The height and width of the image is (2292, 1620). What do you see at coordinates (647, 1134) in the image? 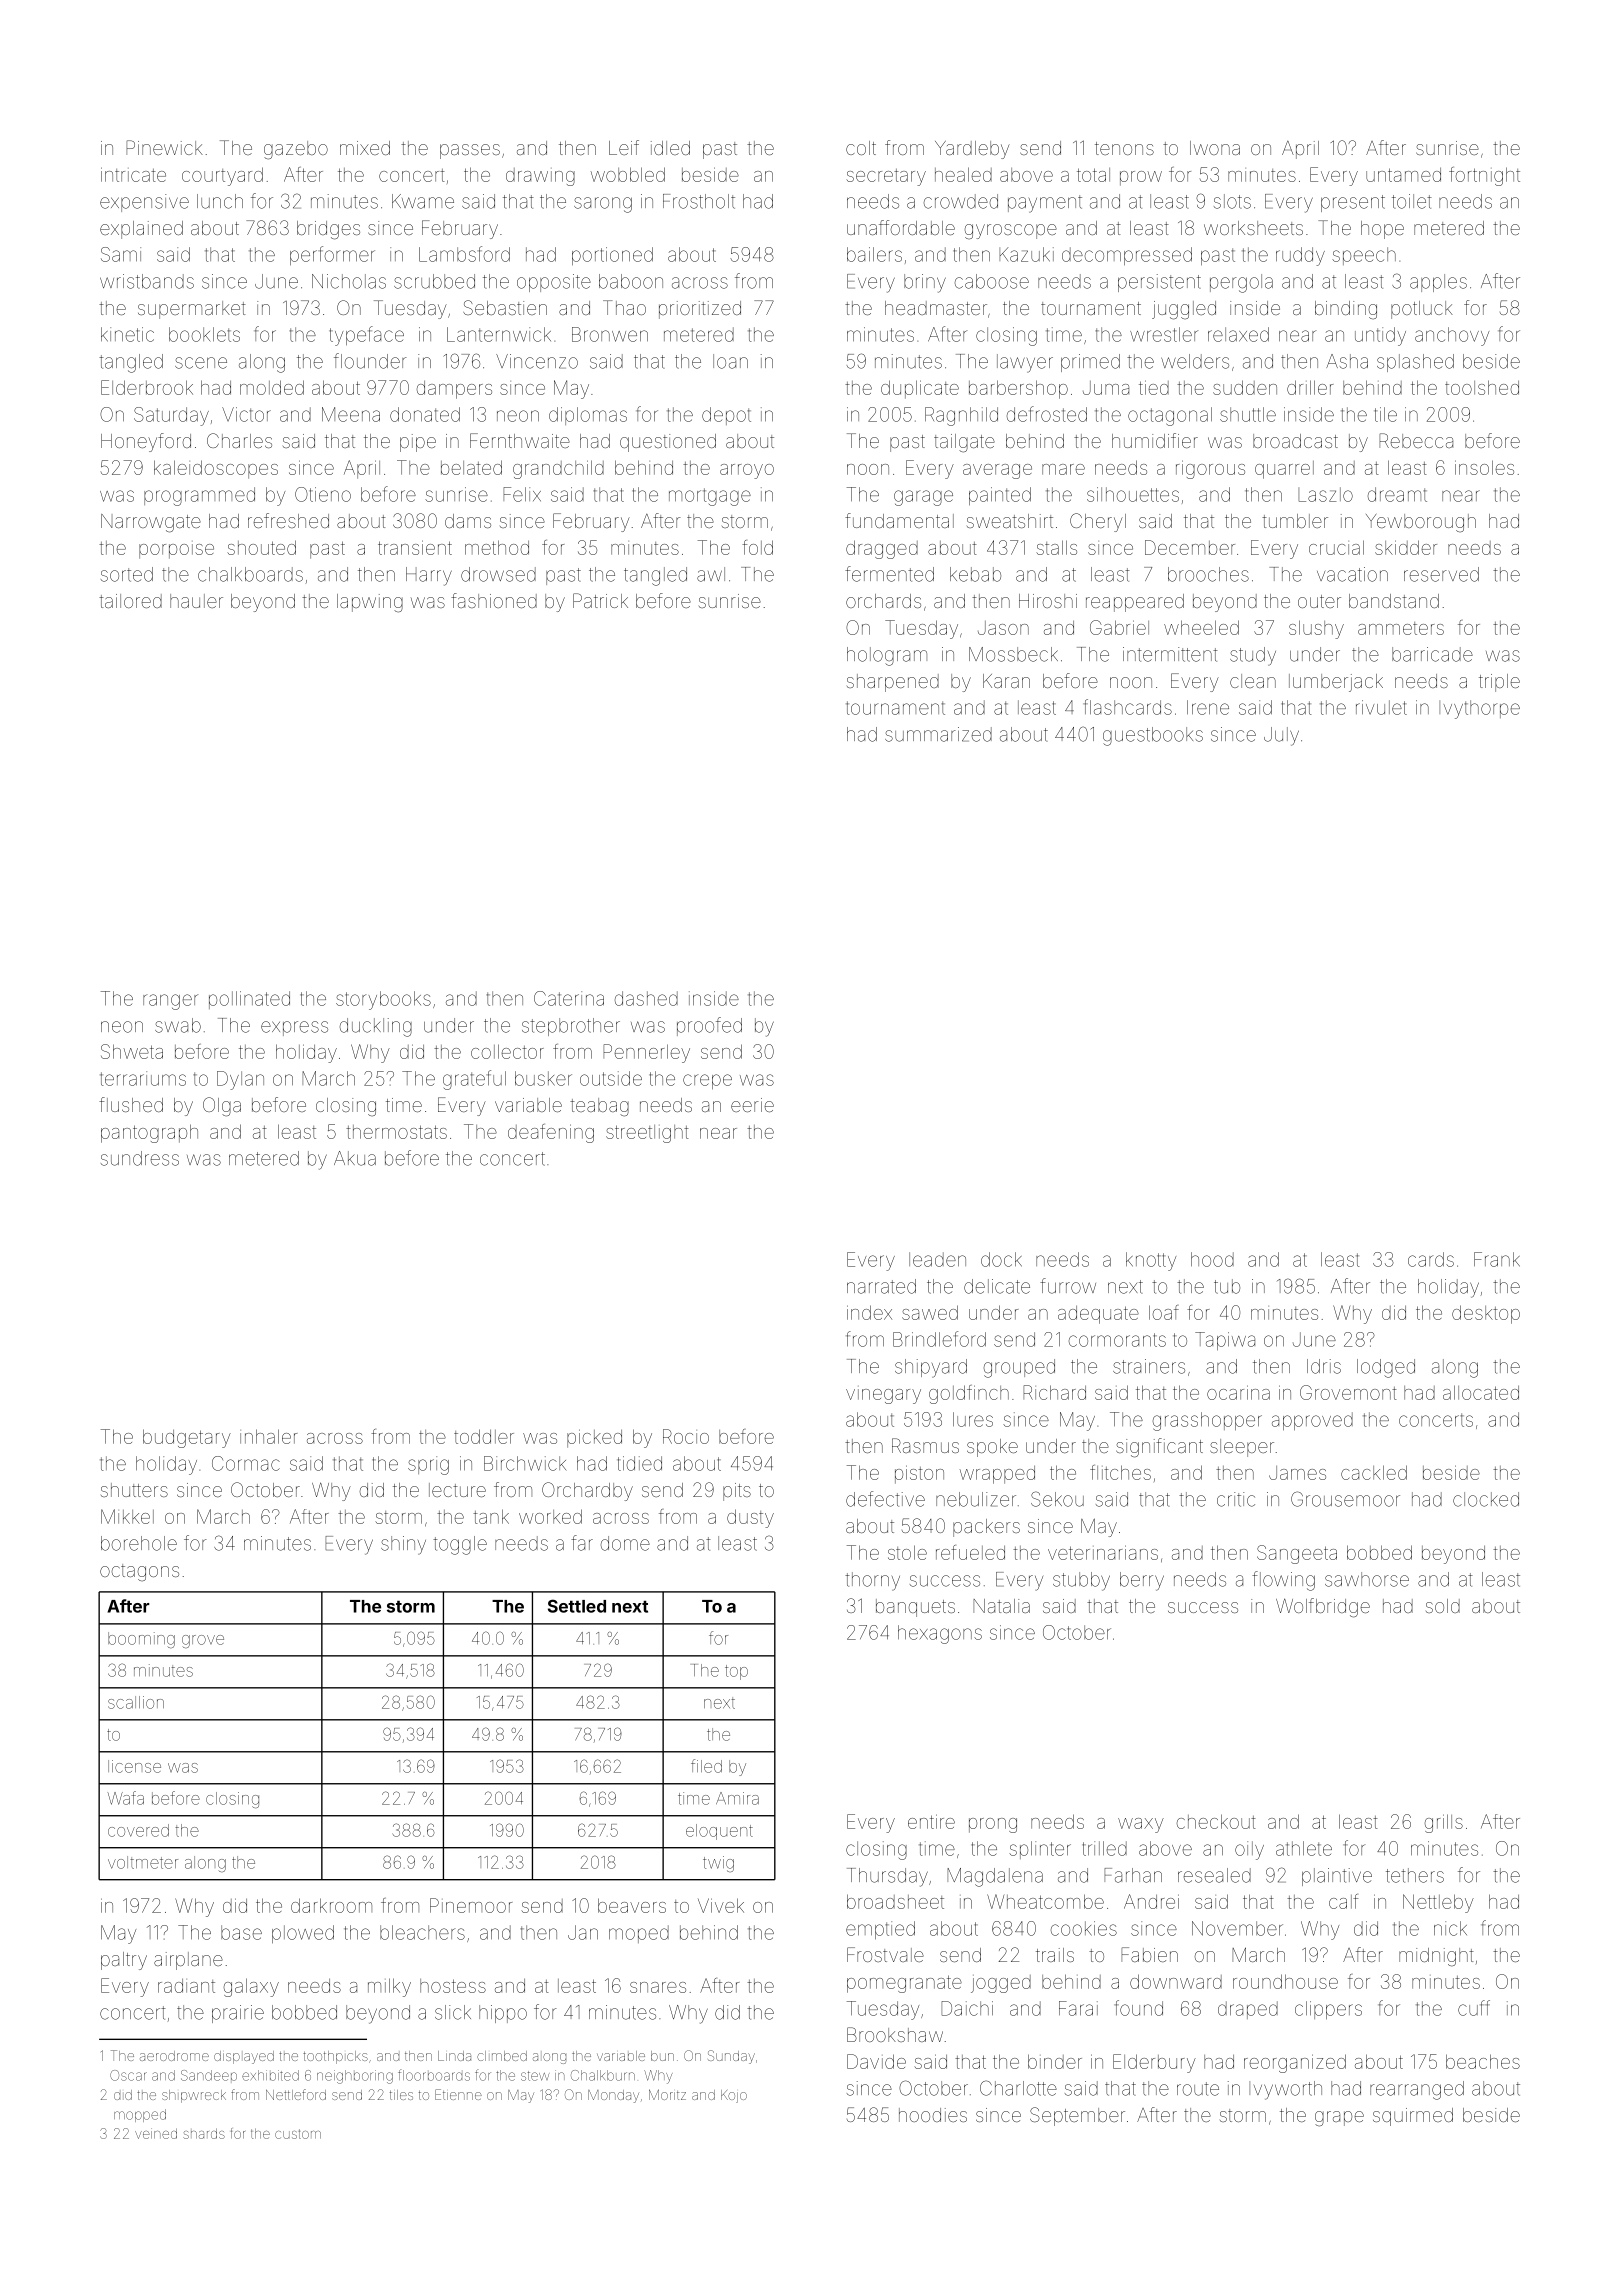
I see `streetlight` at bounding box center [647, 1134].
